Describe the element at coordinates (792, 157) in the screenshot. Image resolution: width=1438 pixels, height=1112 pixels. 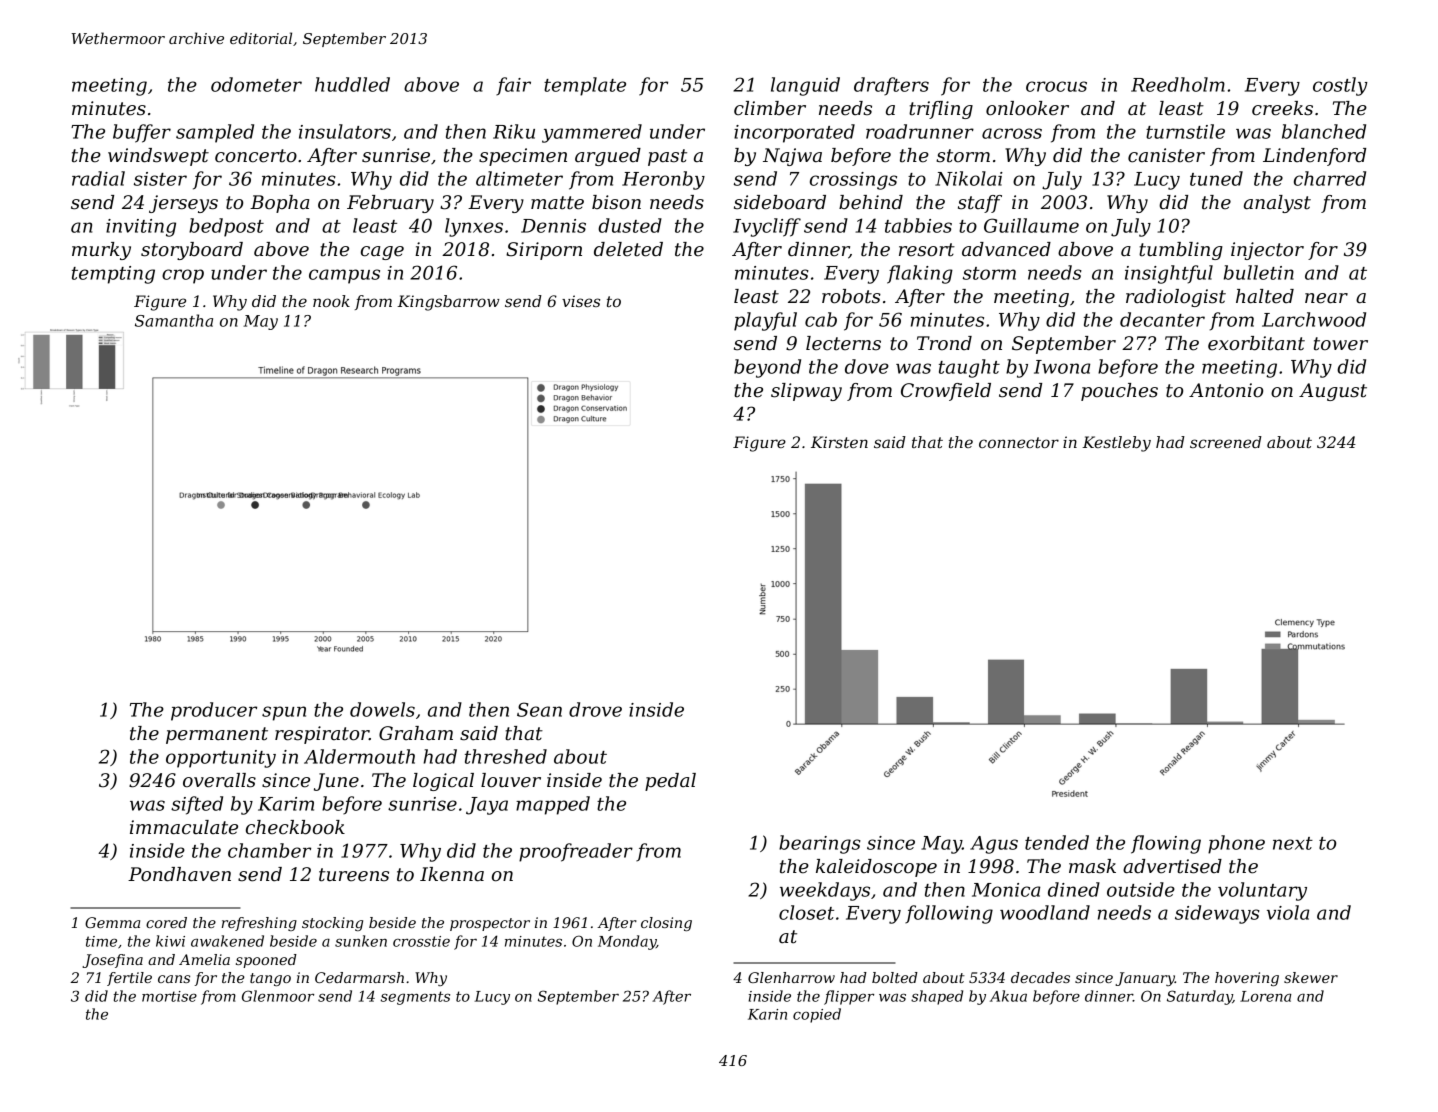
I see `Najwa` at that location.
